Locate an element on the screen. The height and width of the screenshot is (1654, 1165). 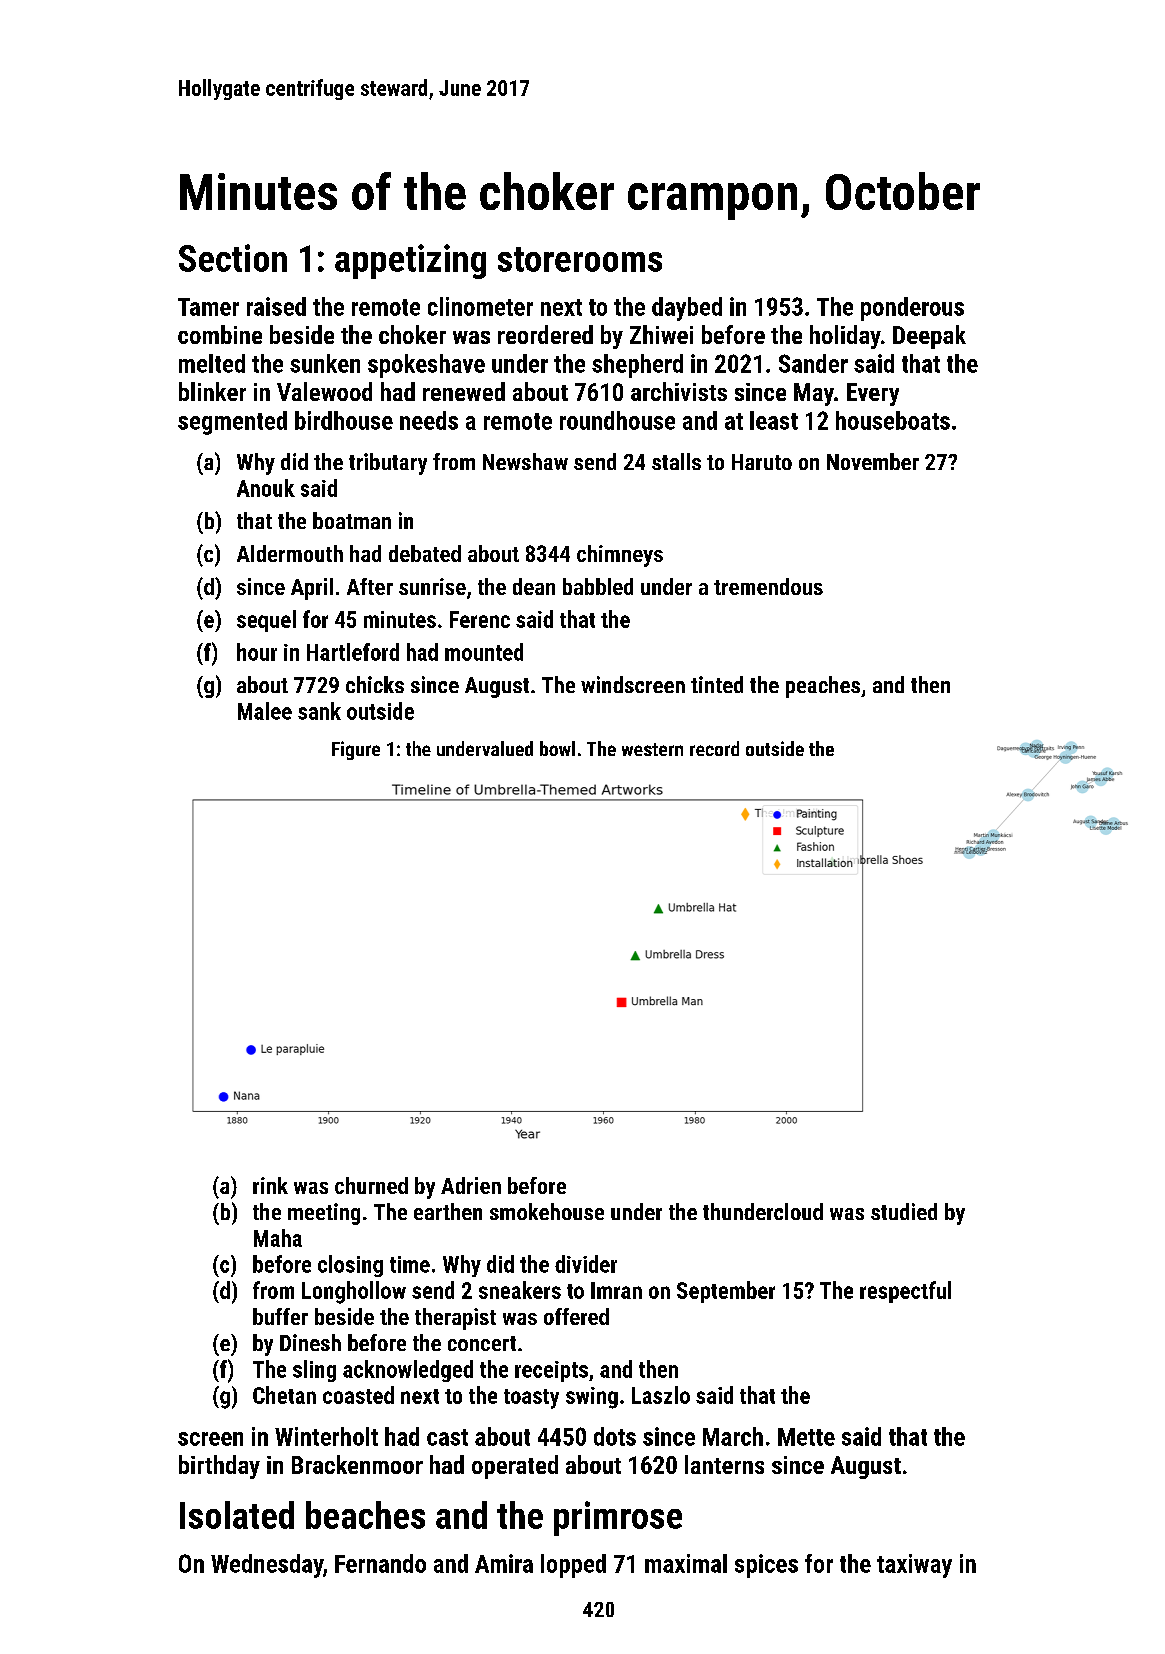
blinker is located at coordinates (212, 391).
